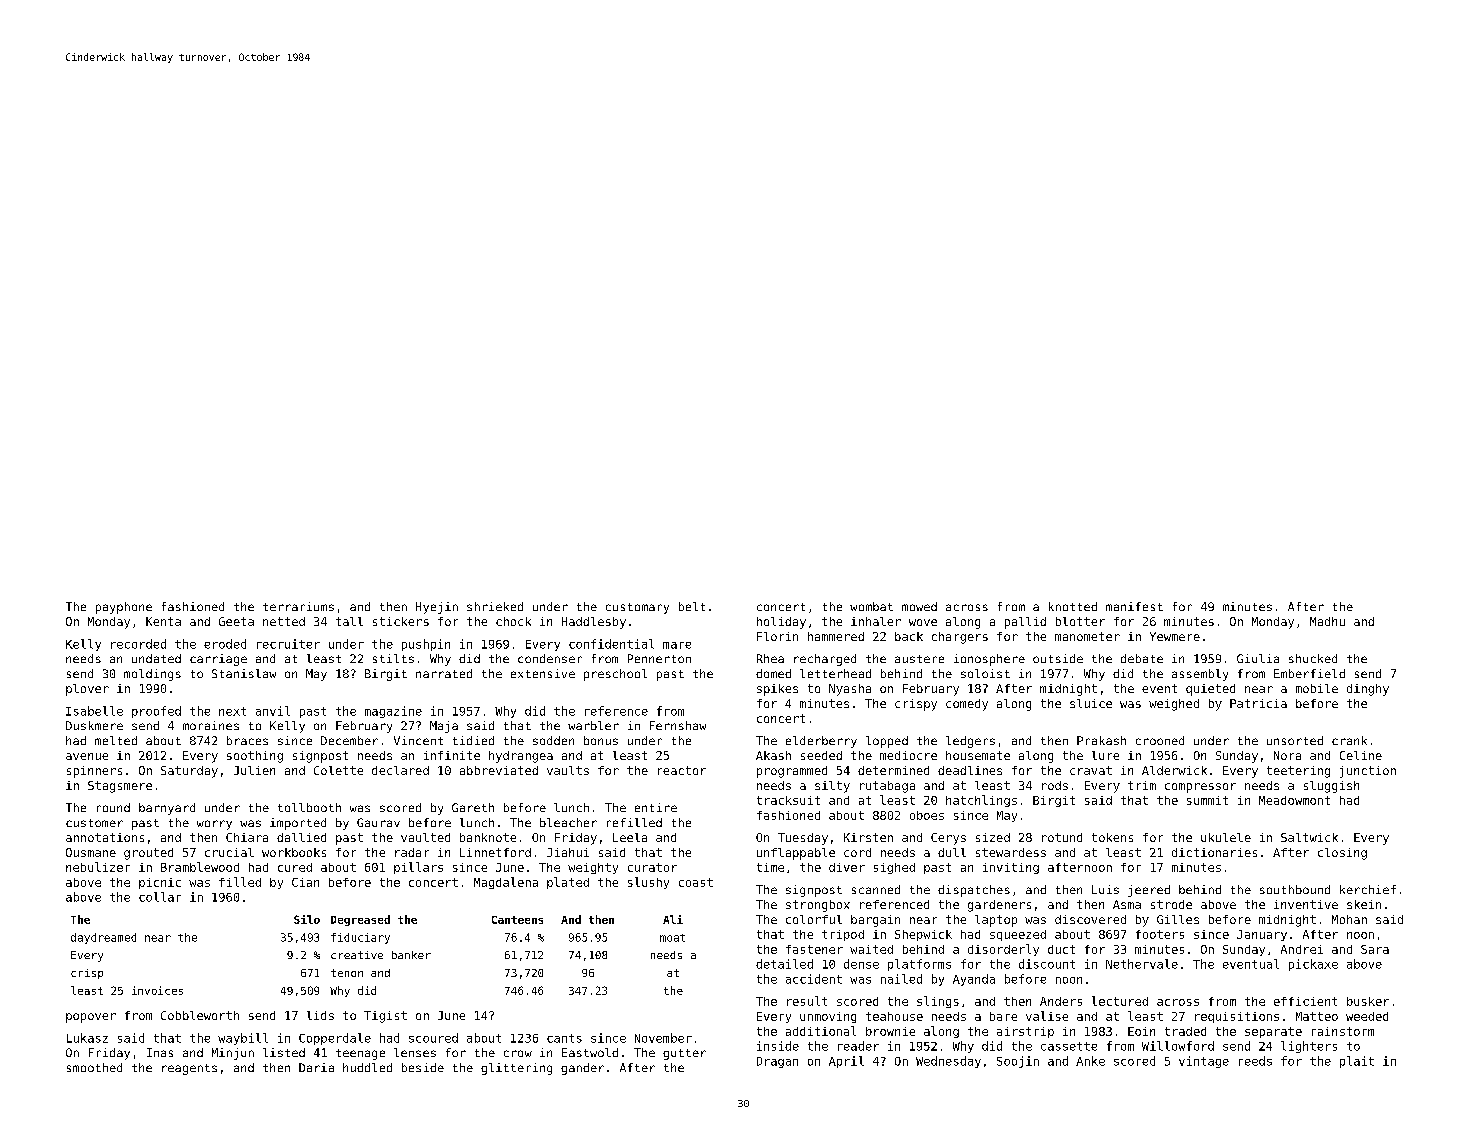  Describe the element at coordinates (167, 809) in the image. I see `barnyard` at that location.
